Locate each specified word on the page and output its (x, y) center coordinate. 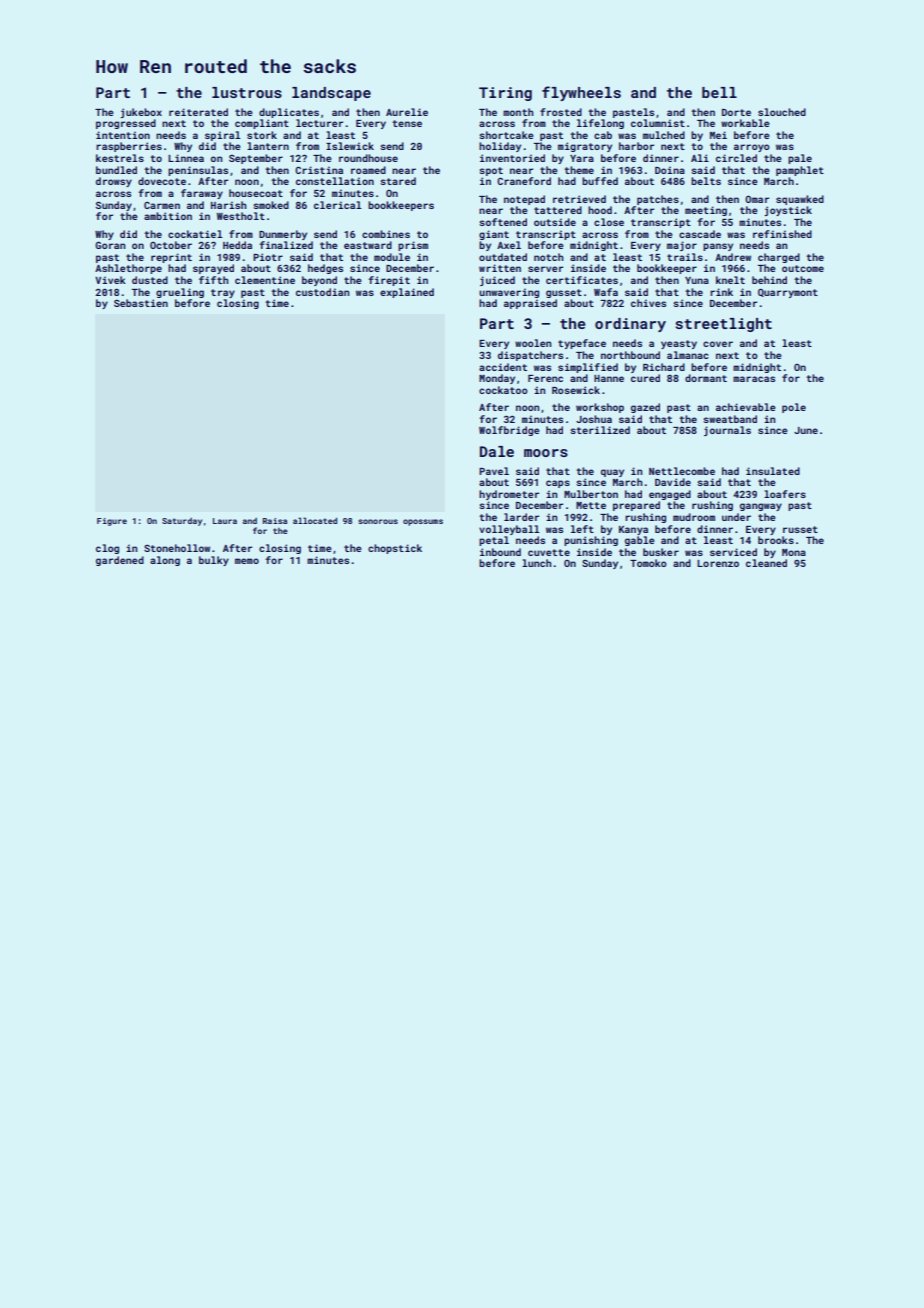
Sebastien (141, 303)
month (518, 112)
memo (247, 561)
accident (503, 367)
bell (719, 92)
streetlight (724, 325)
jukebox (141, 113)
